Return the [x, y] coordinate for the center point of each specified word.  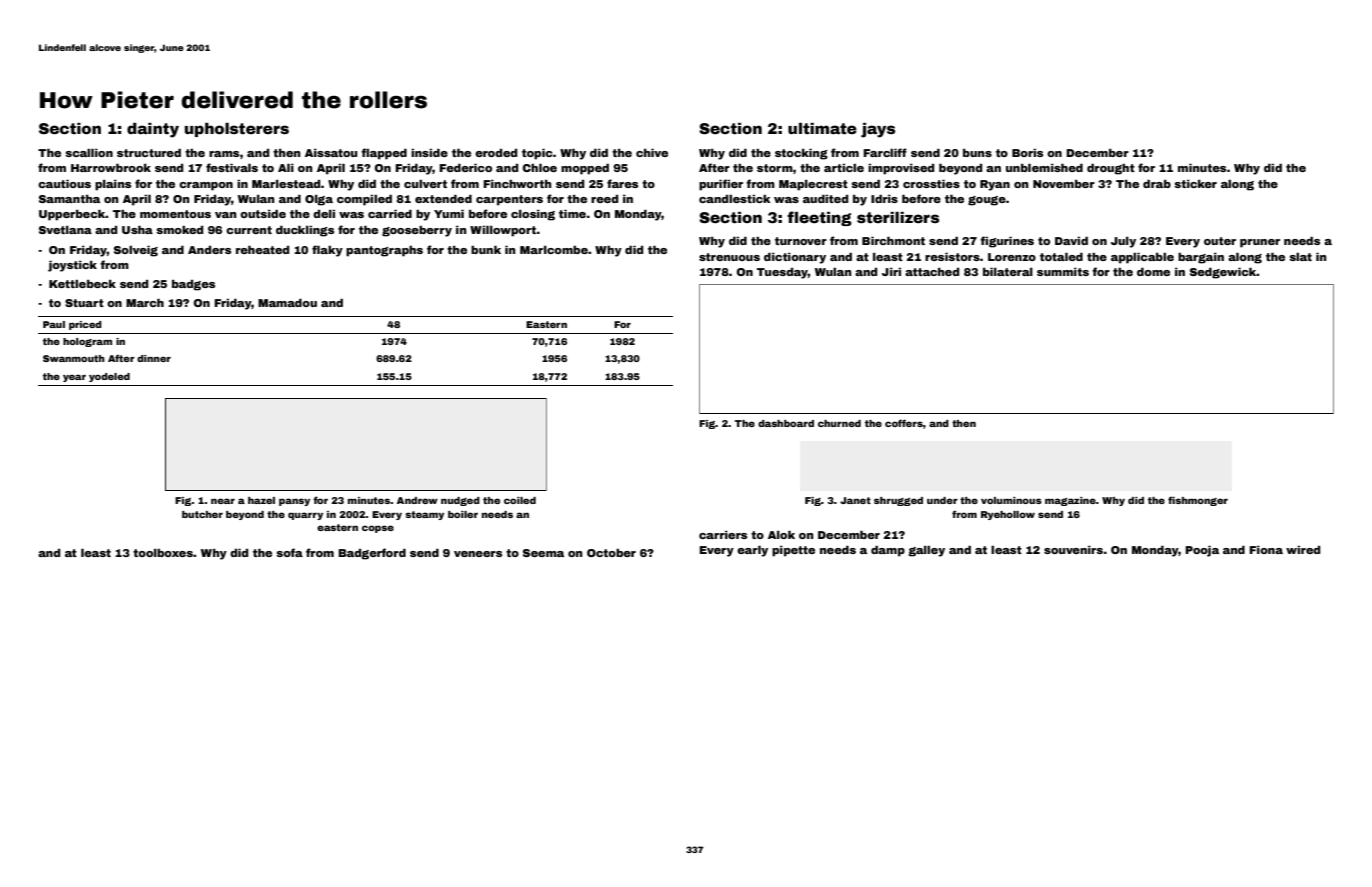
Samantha [69, 199]
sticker [1195, 184]
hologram [87, 342]
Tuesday [782, 273]
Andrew [417, 500]
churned [839, 423]
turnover [801, 241]
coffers [904, 423]
